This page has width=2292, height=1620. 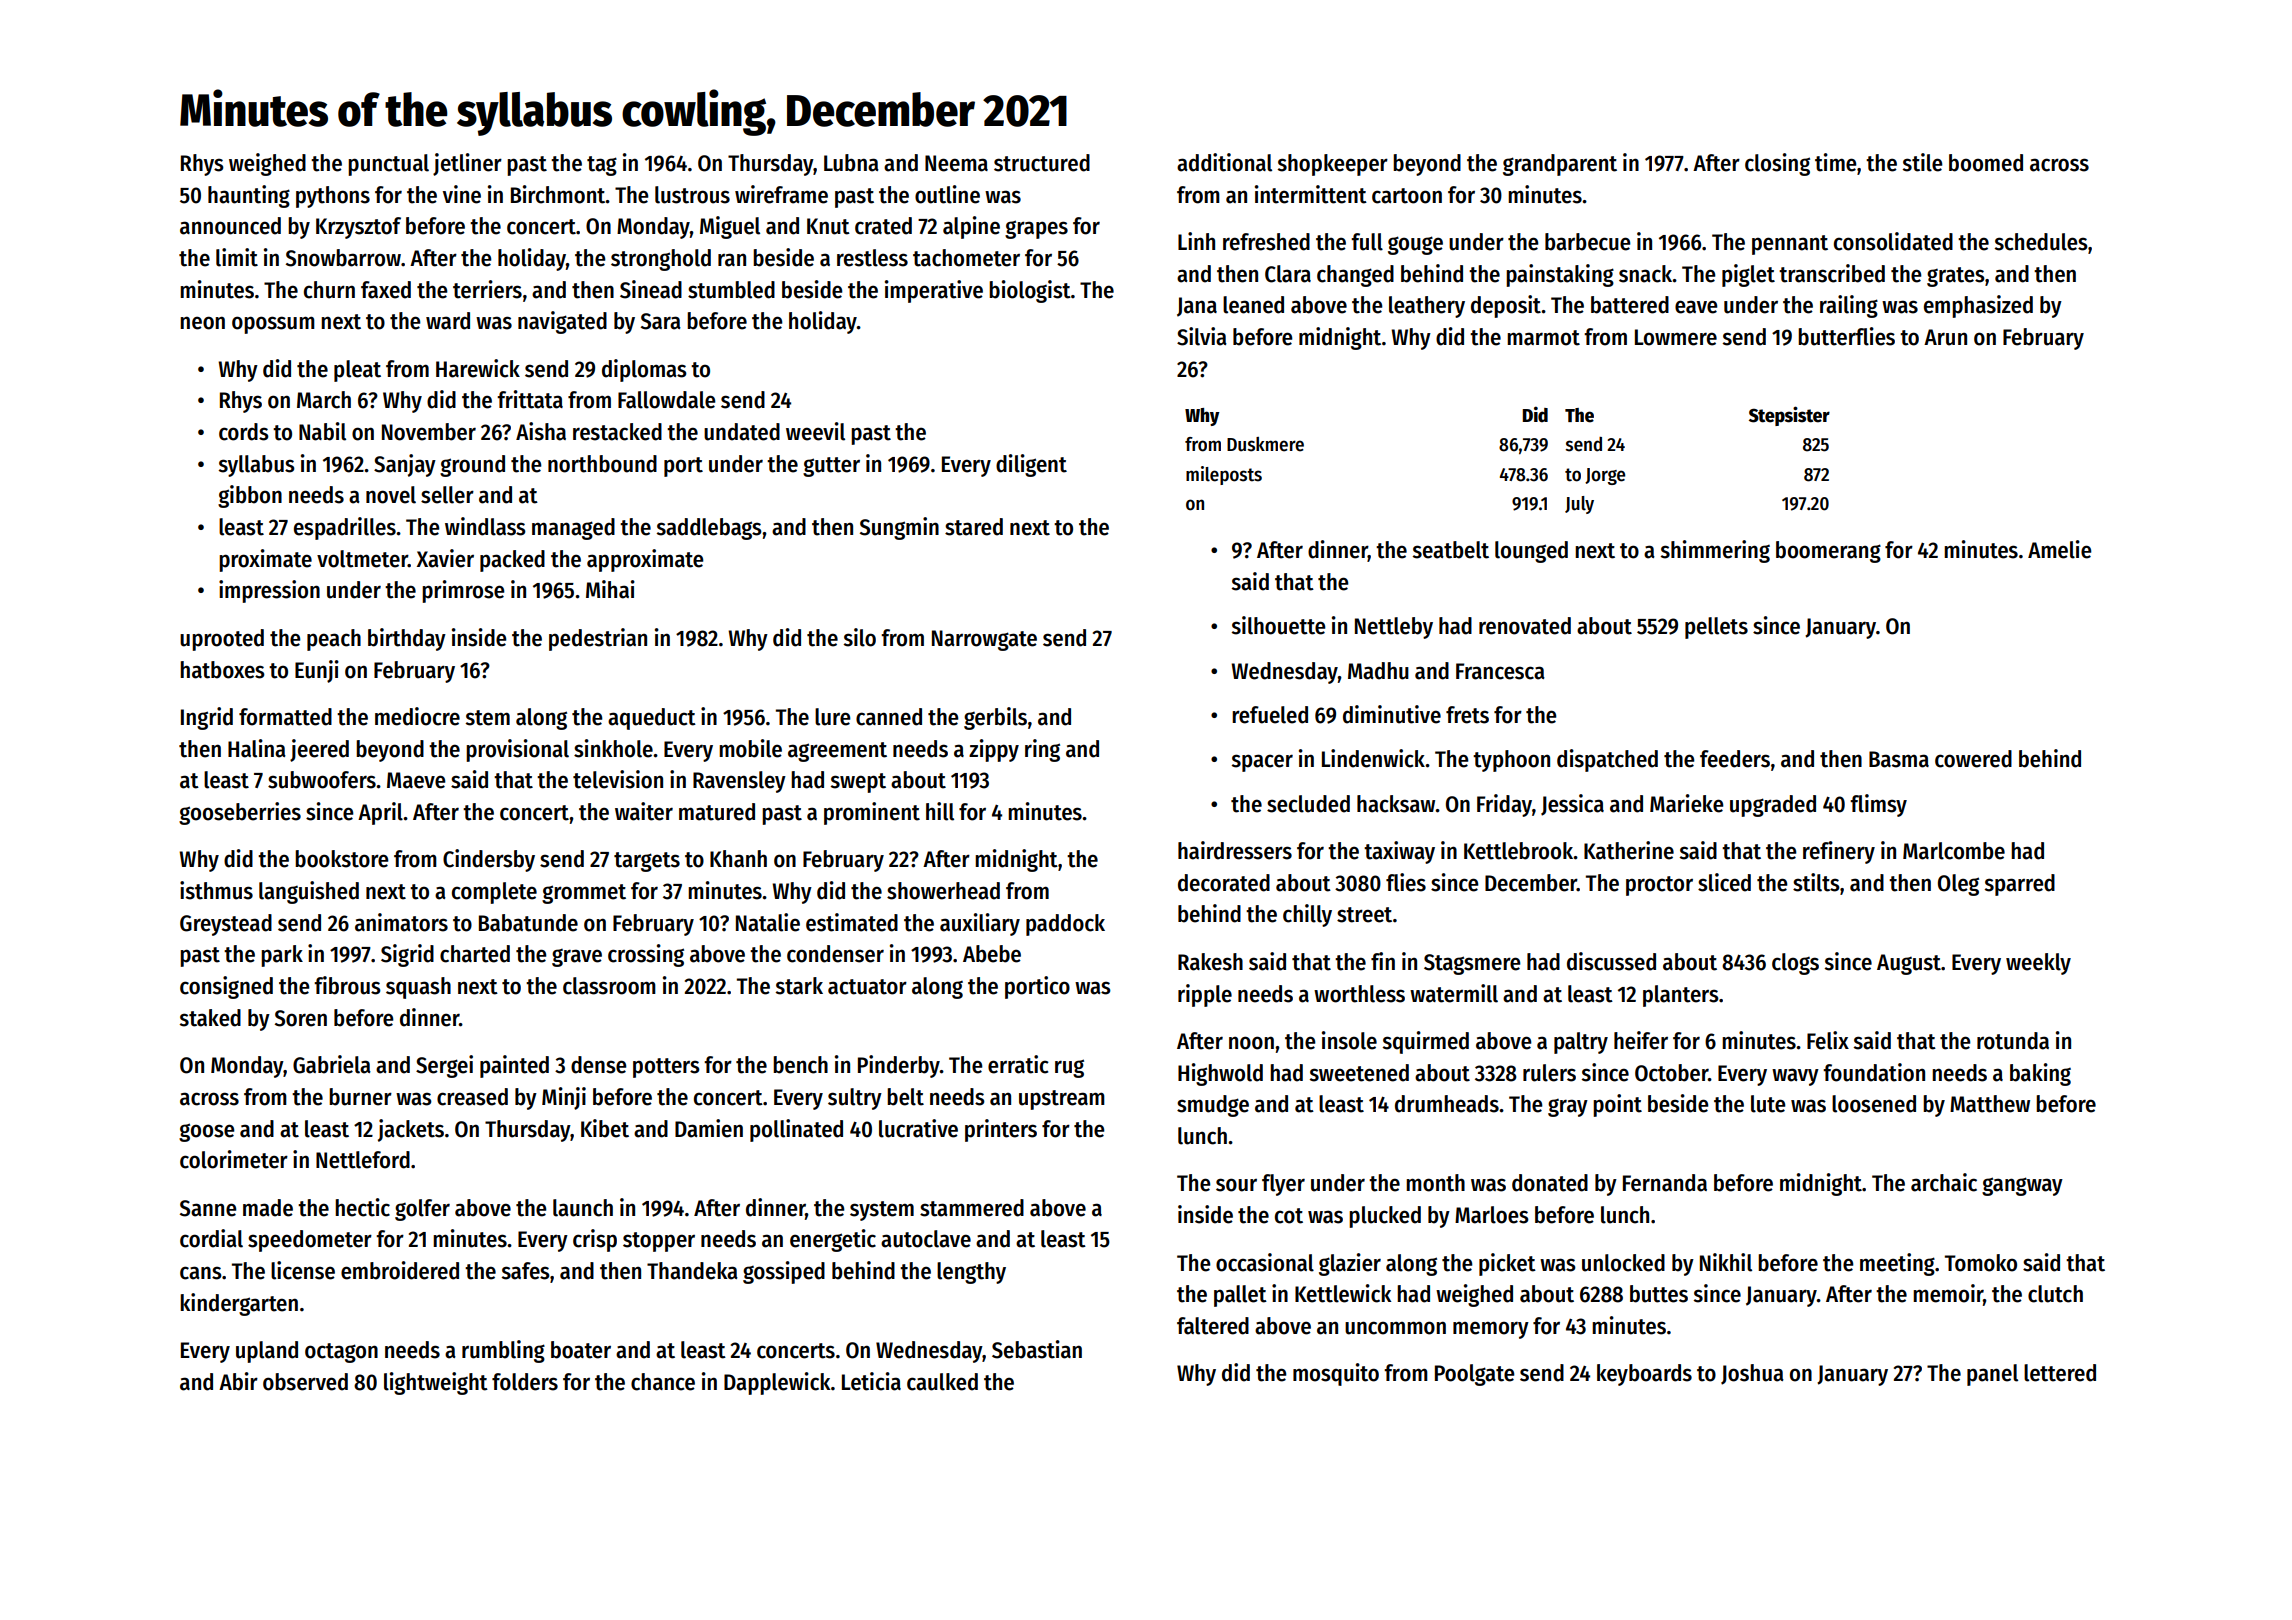 What do you see at coordinates (1531, 552) in the page?
I see `lounged` at bounding box center [1531, 552].
